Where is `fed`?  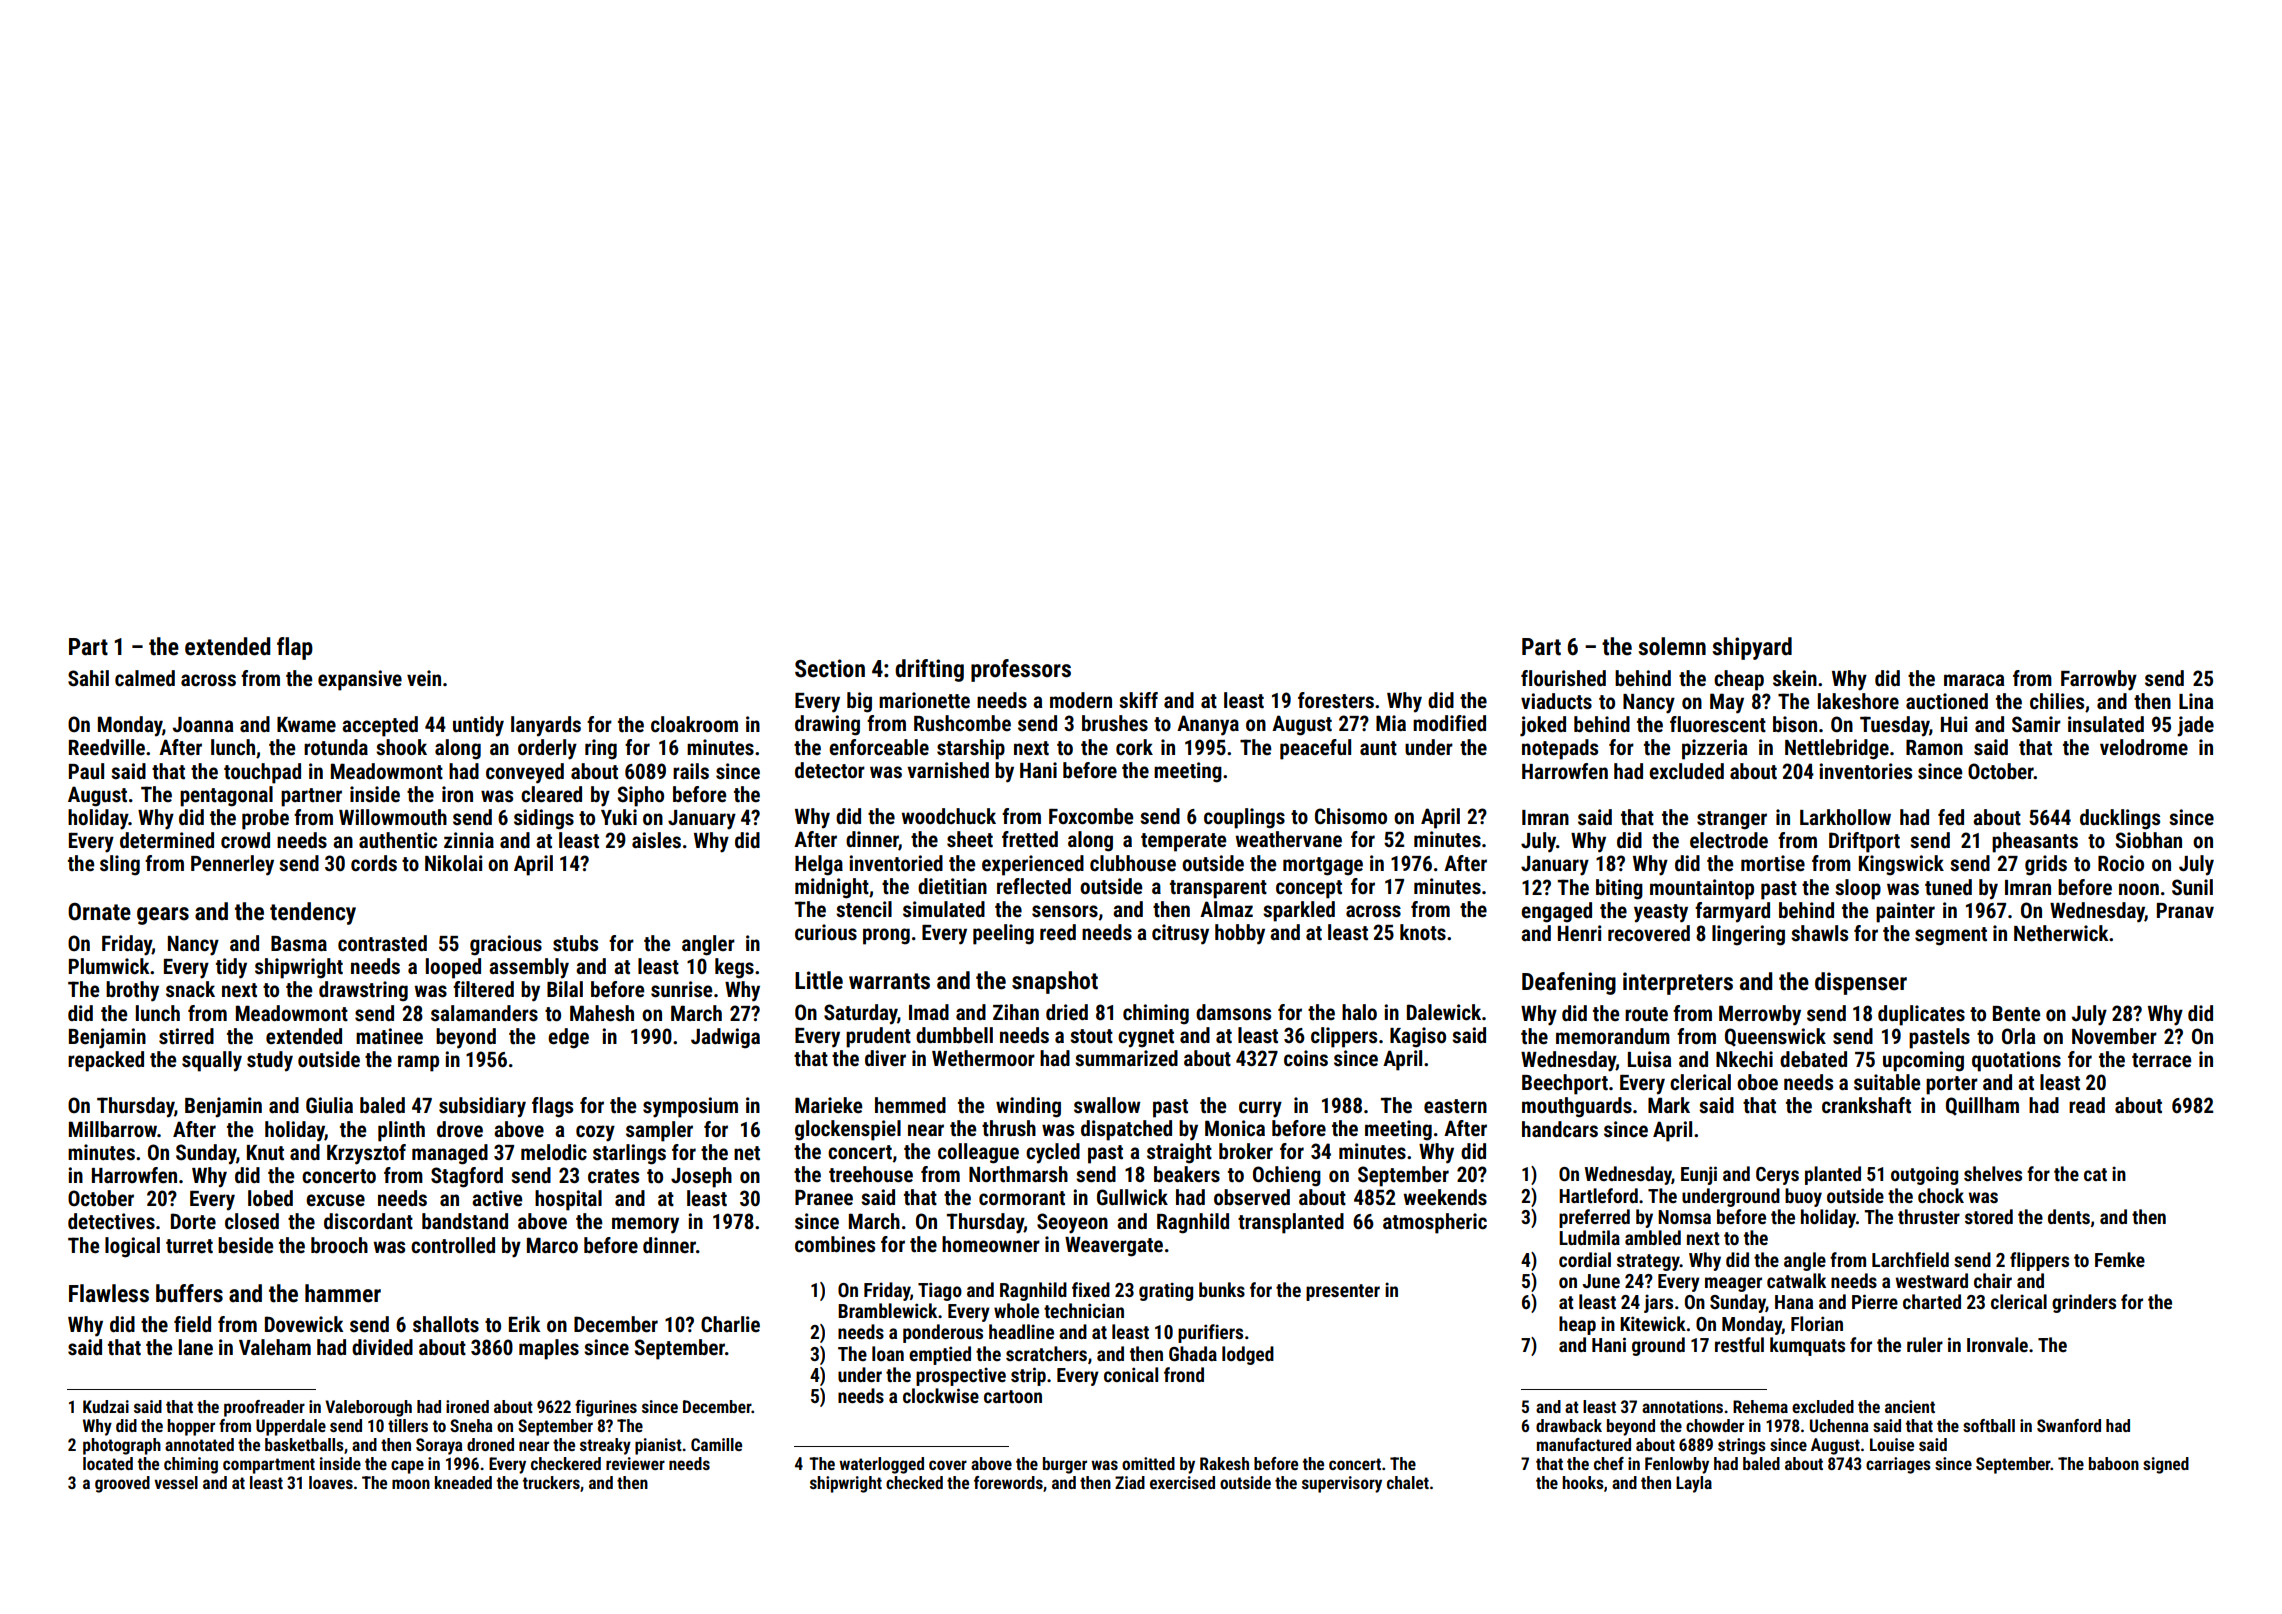
fed is located at coordinates (1951, 817).
